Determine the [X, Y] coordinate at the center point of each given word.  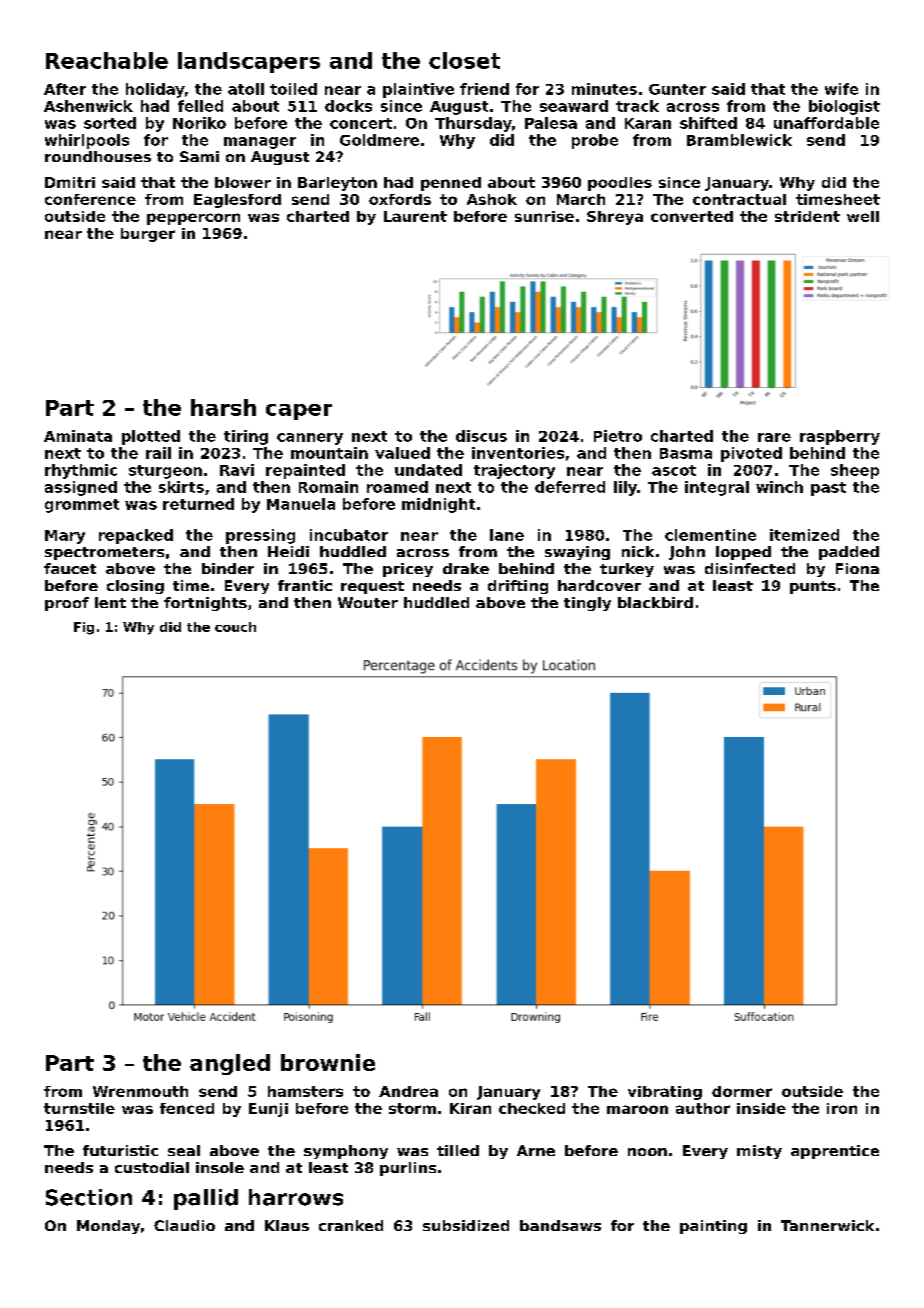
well [863, 216]
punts [813, 587]
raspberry [840, 437]
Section [89, 1197]
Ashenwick [88, 106]
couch [235, 627]
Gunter [677, 89]
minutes [604, 89]
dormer [742, 1091]
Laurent [415, 216]
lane [507, 535]
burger [148, 235]
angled [230, 1064]
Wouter [368, 602]
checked [532, 1108]
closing [135, 587]
